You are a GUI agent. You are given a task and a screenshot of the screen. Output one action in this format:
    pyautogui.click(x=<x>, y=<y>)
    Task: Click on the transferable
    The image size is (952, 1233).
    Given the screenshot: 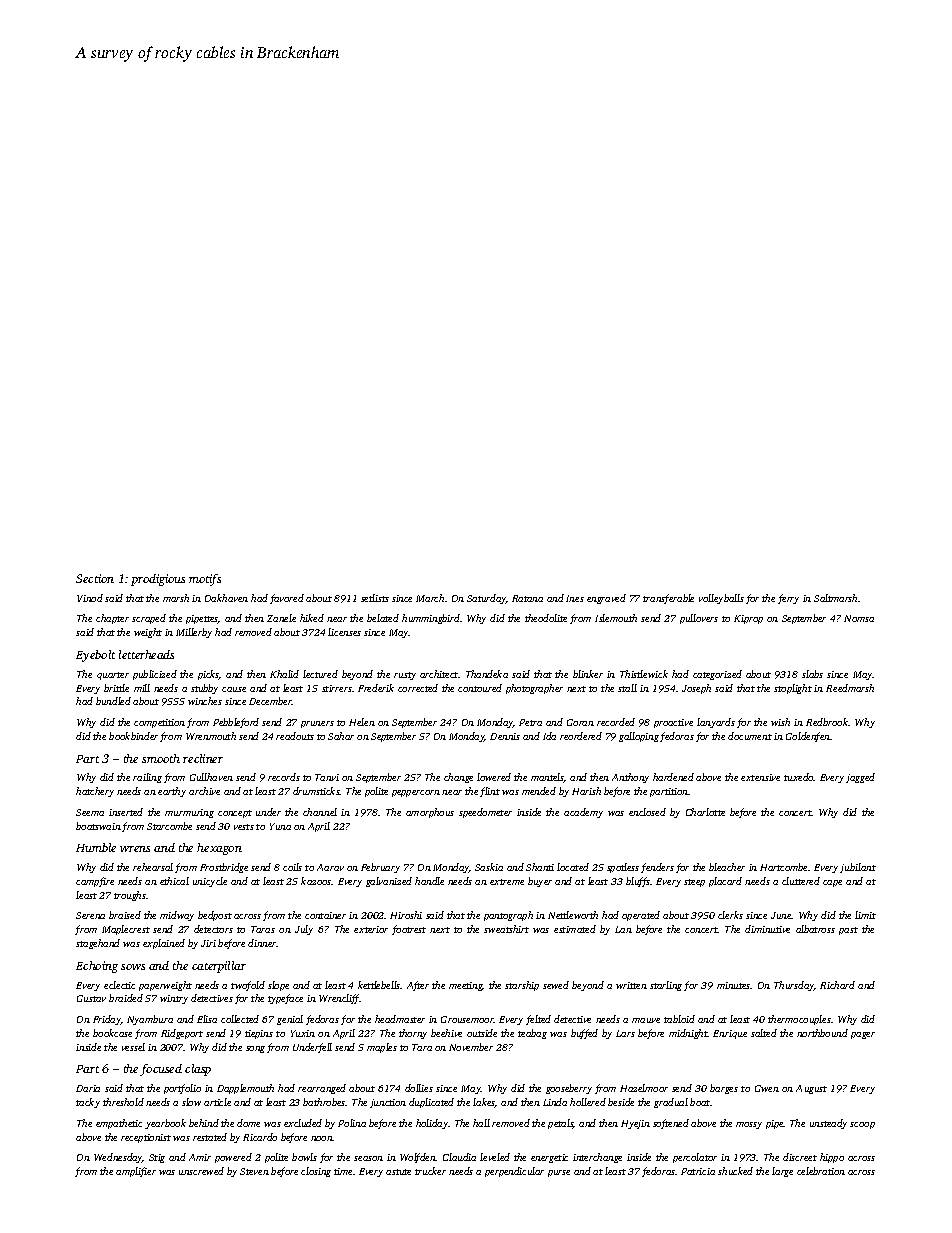 What is the action you would take?
    pyautogui.click(x=668, y=599)
